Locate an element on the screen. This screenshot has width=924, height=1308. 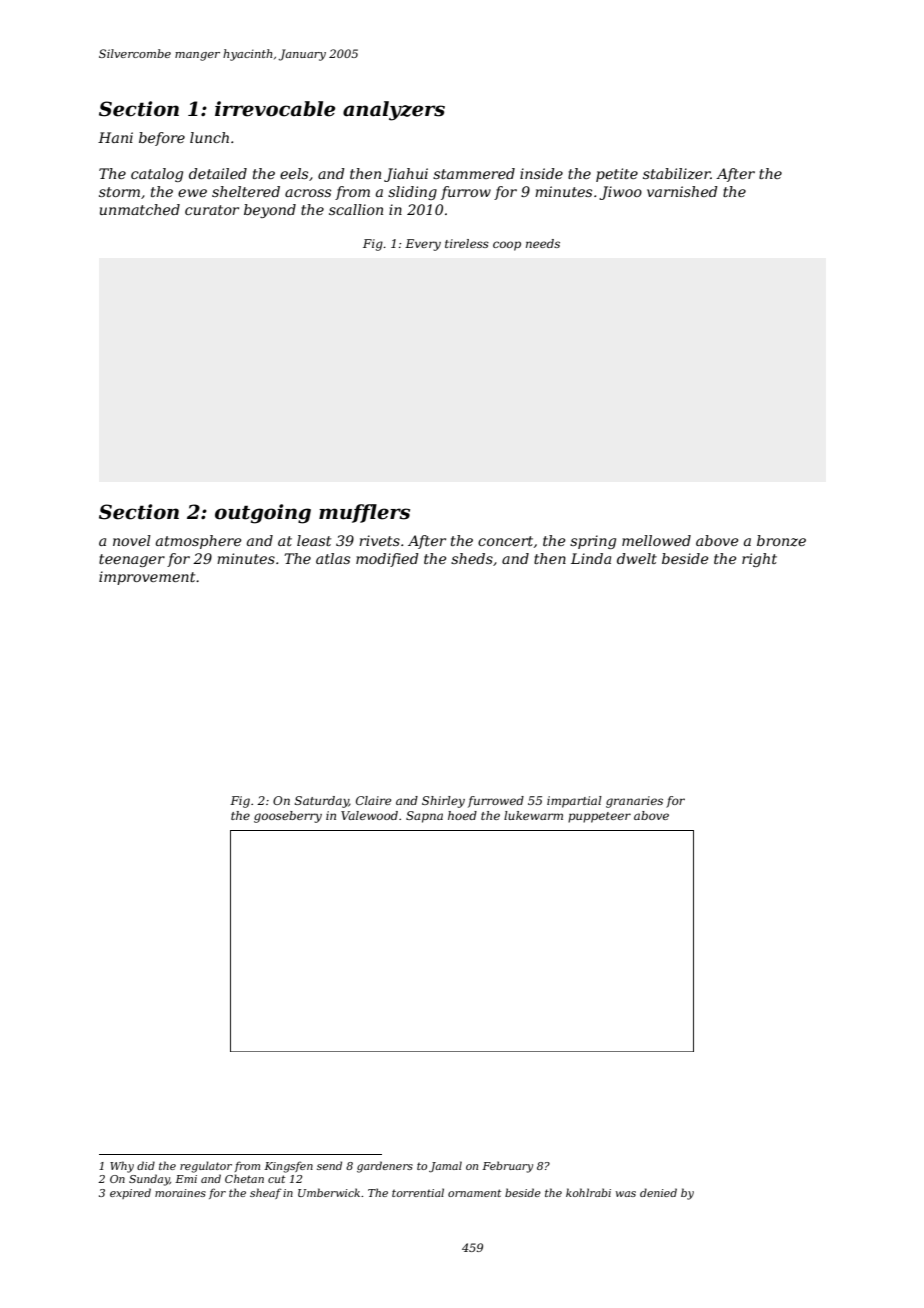
analyzers is located at coordinates (394, 111).
